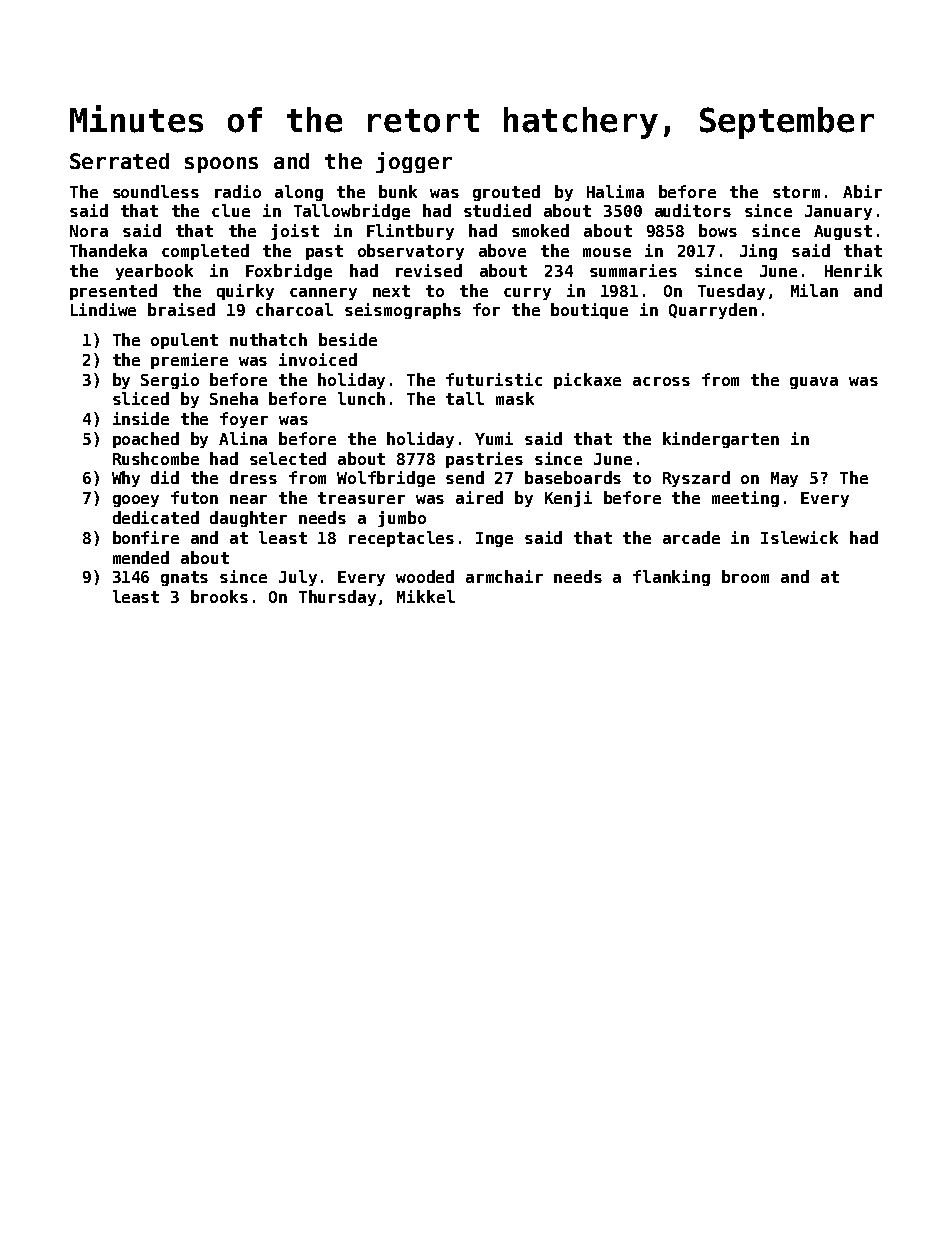 Image resolution: width=952 pixels, height=1233 pixels. What do you see at coordinates (515, 398) in the page?
I see `mask` at bounding box center [515, 398].
